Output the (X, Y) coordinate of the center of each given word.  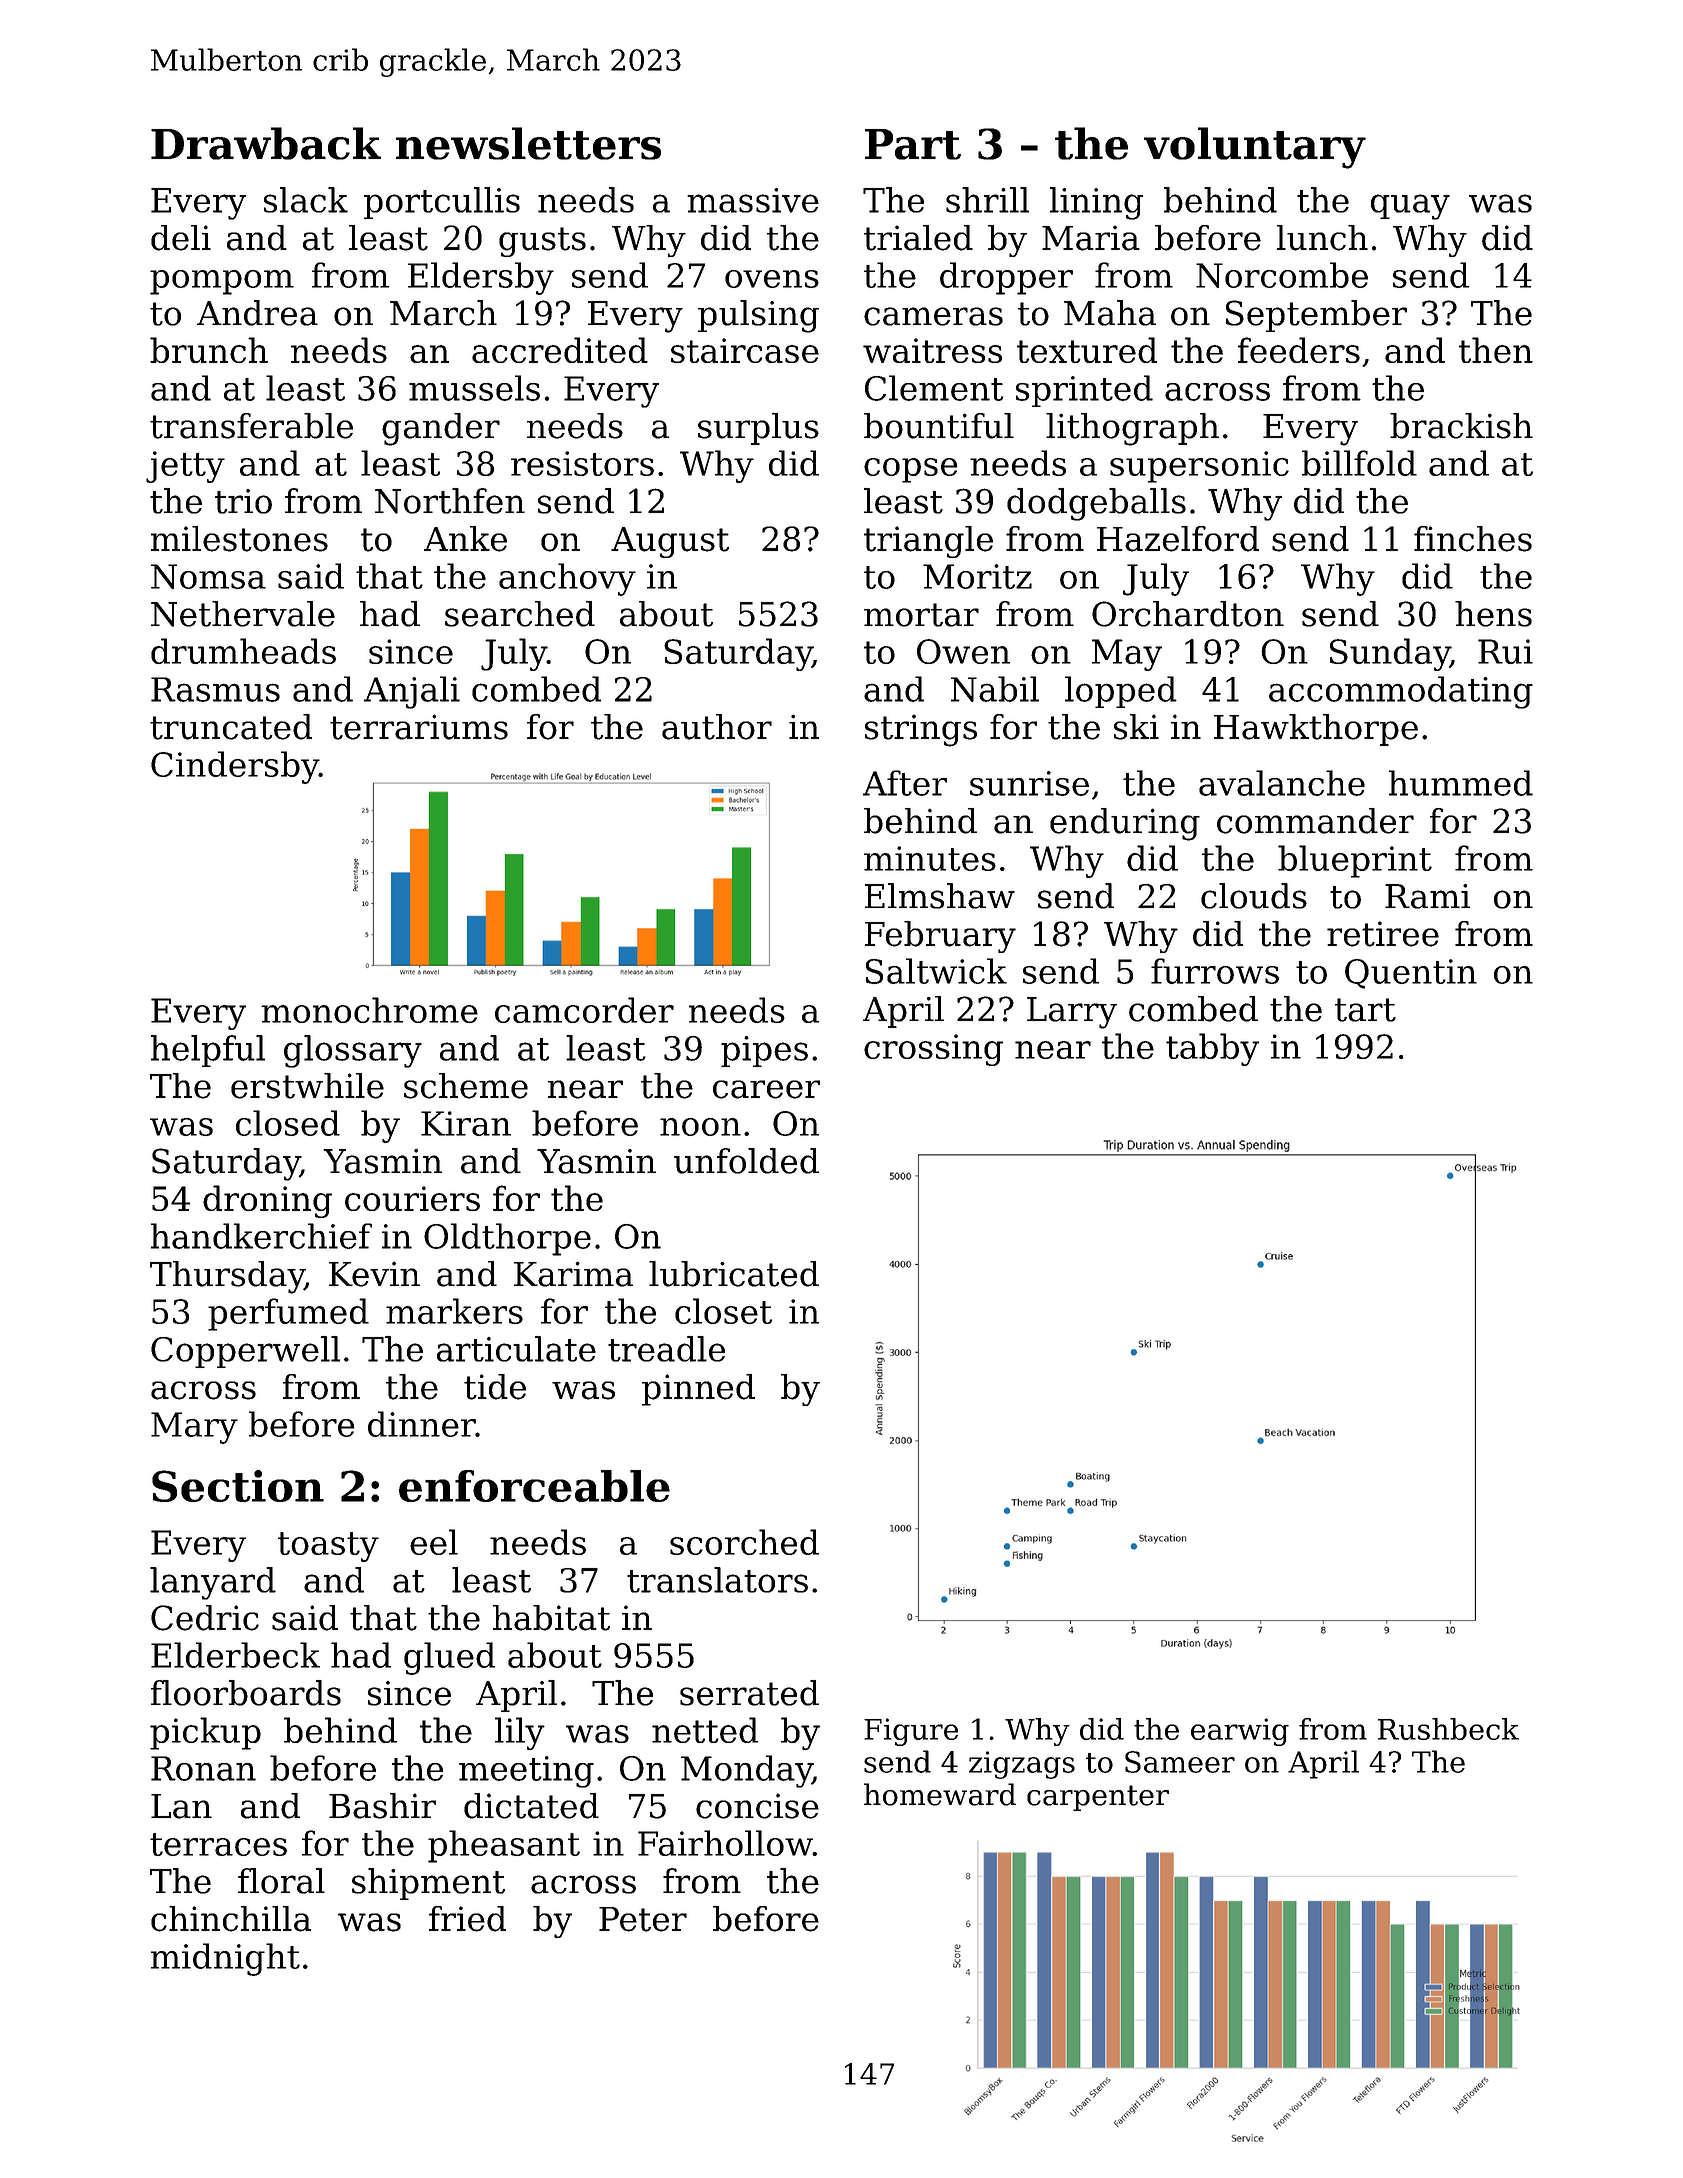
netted (705, 1730)
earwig (1240, 1732)
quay (1410, 207)
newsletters (528, 143)
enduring (1125, 824)
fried (467, 1919)
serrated (749, 1693)
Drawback (266, 143)
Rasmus (215, 689)
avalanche (1282, 783)
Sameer (1180, 1762)
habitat (551, 1618)
